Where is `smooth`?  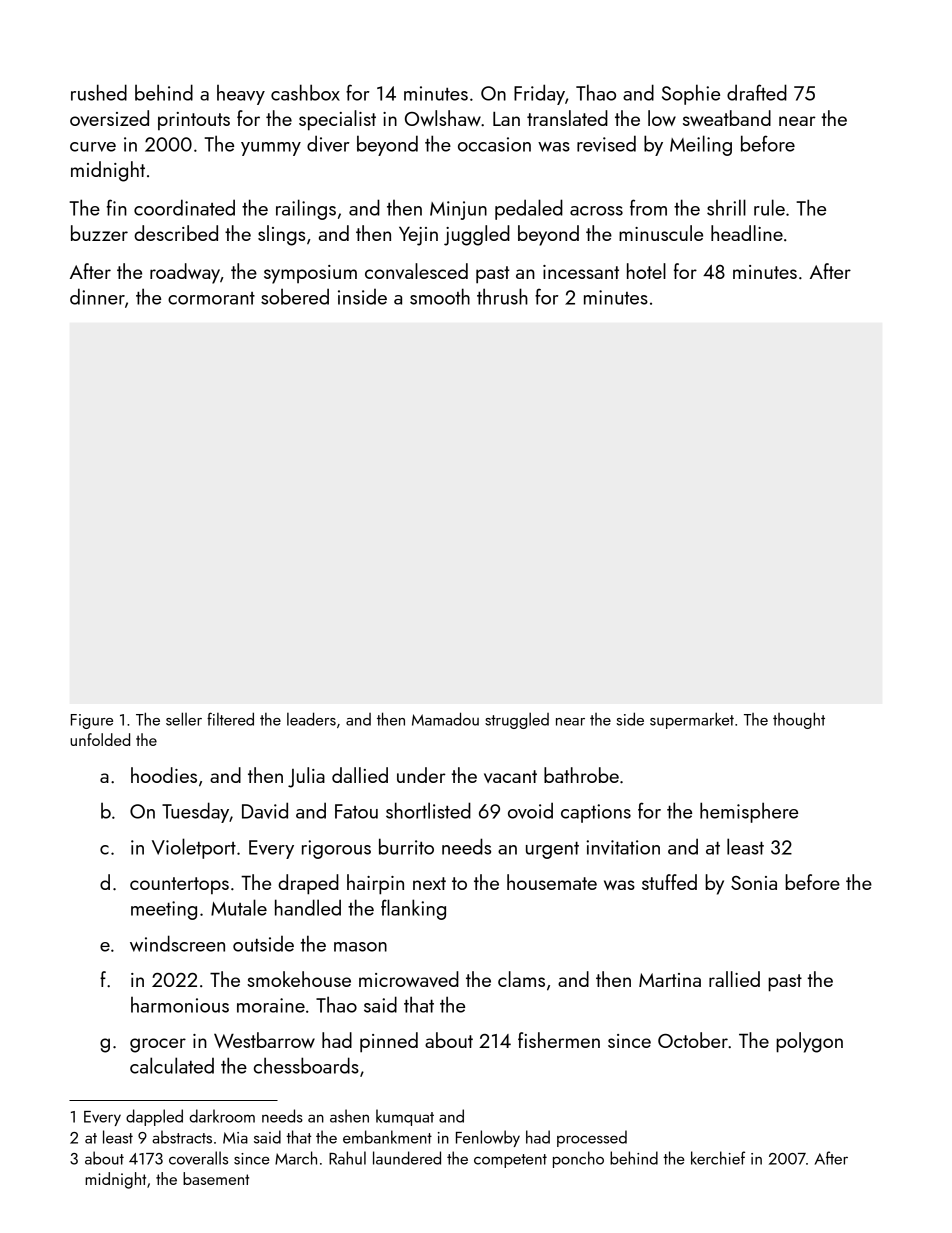
smooth is located at coordinates (440, 296).
